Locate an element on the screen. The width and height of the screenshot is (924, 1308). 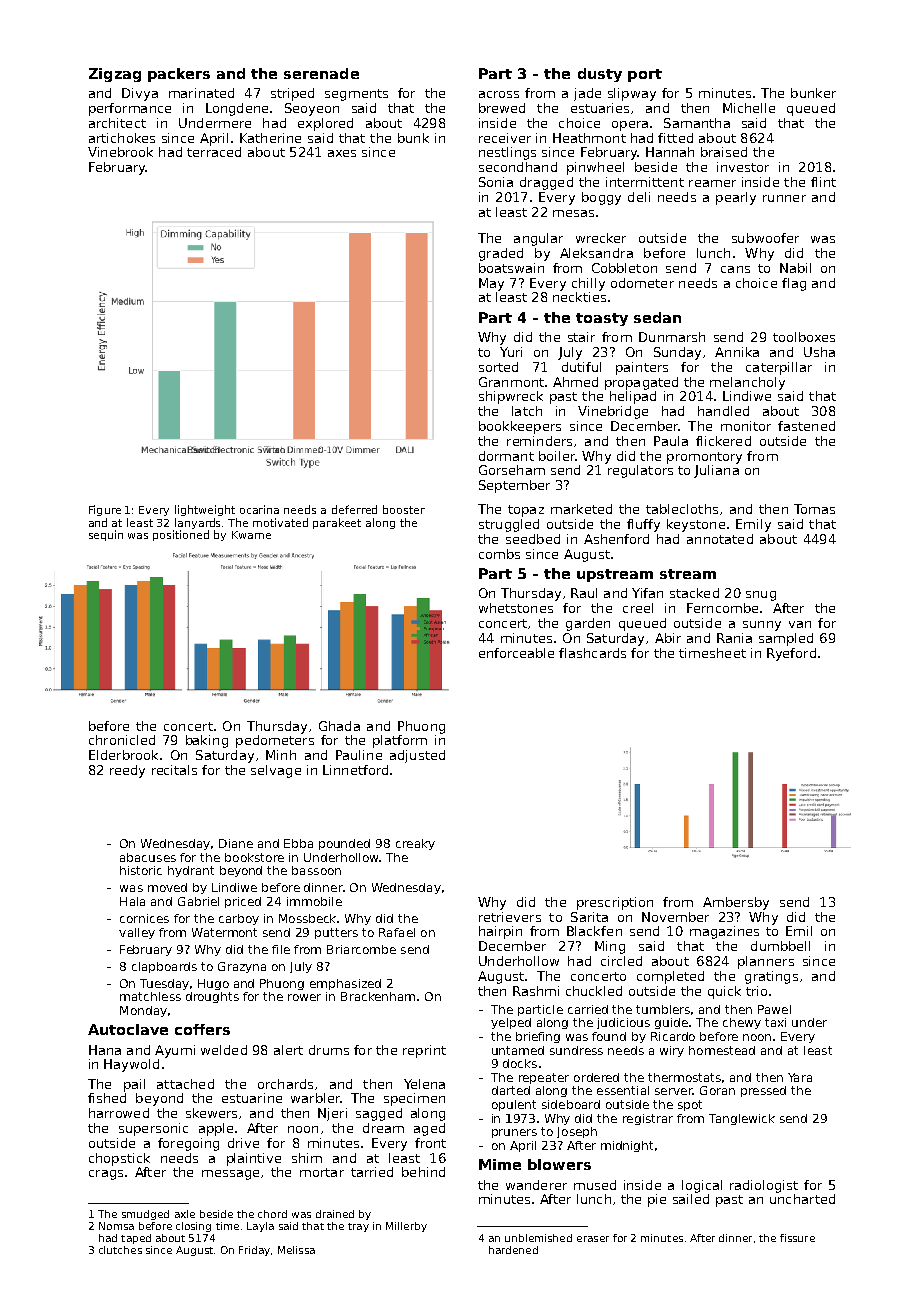
axes is located at coordinates (342, 153).
